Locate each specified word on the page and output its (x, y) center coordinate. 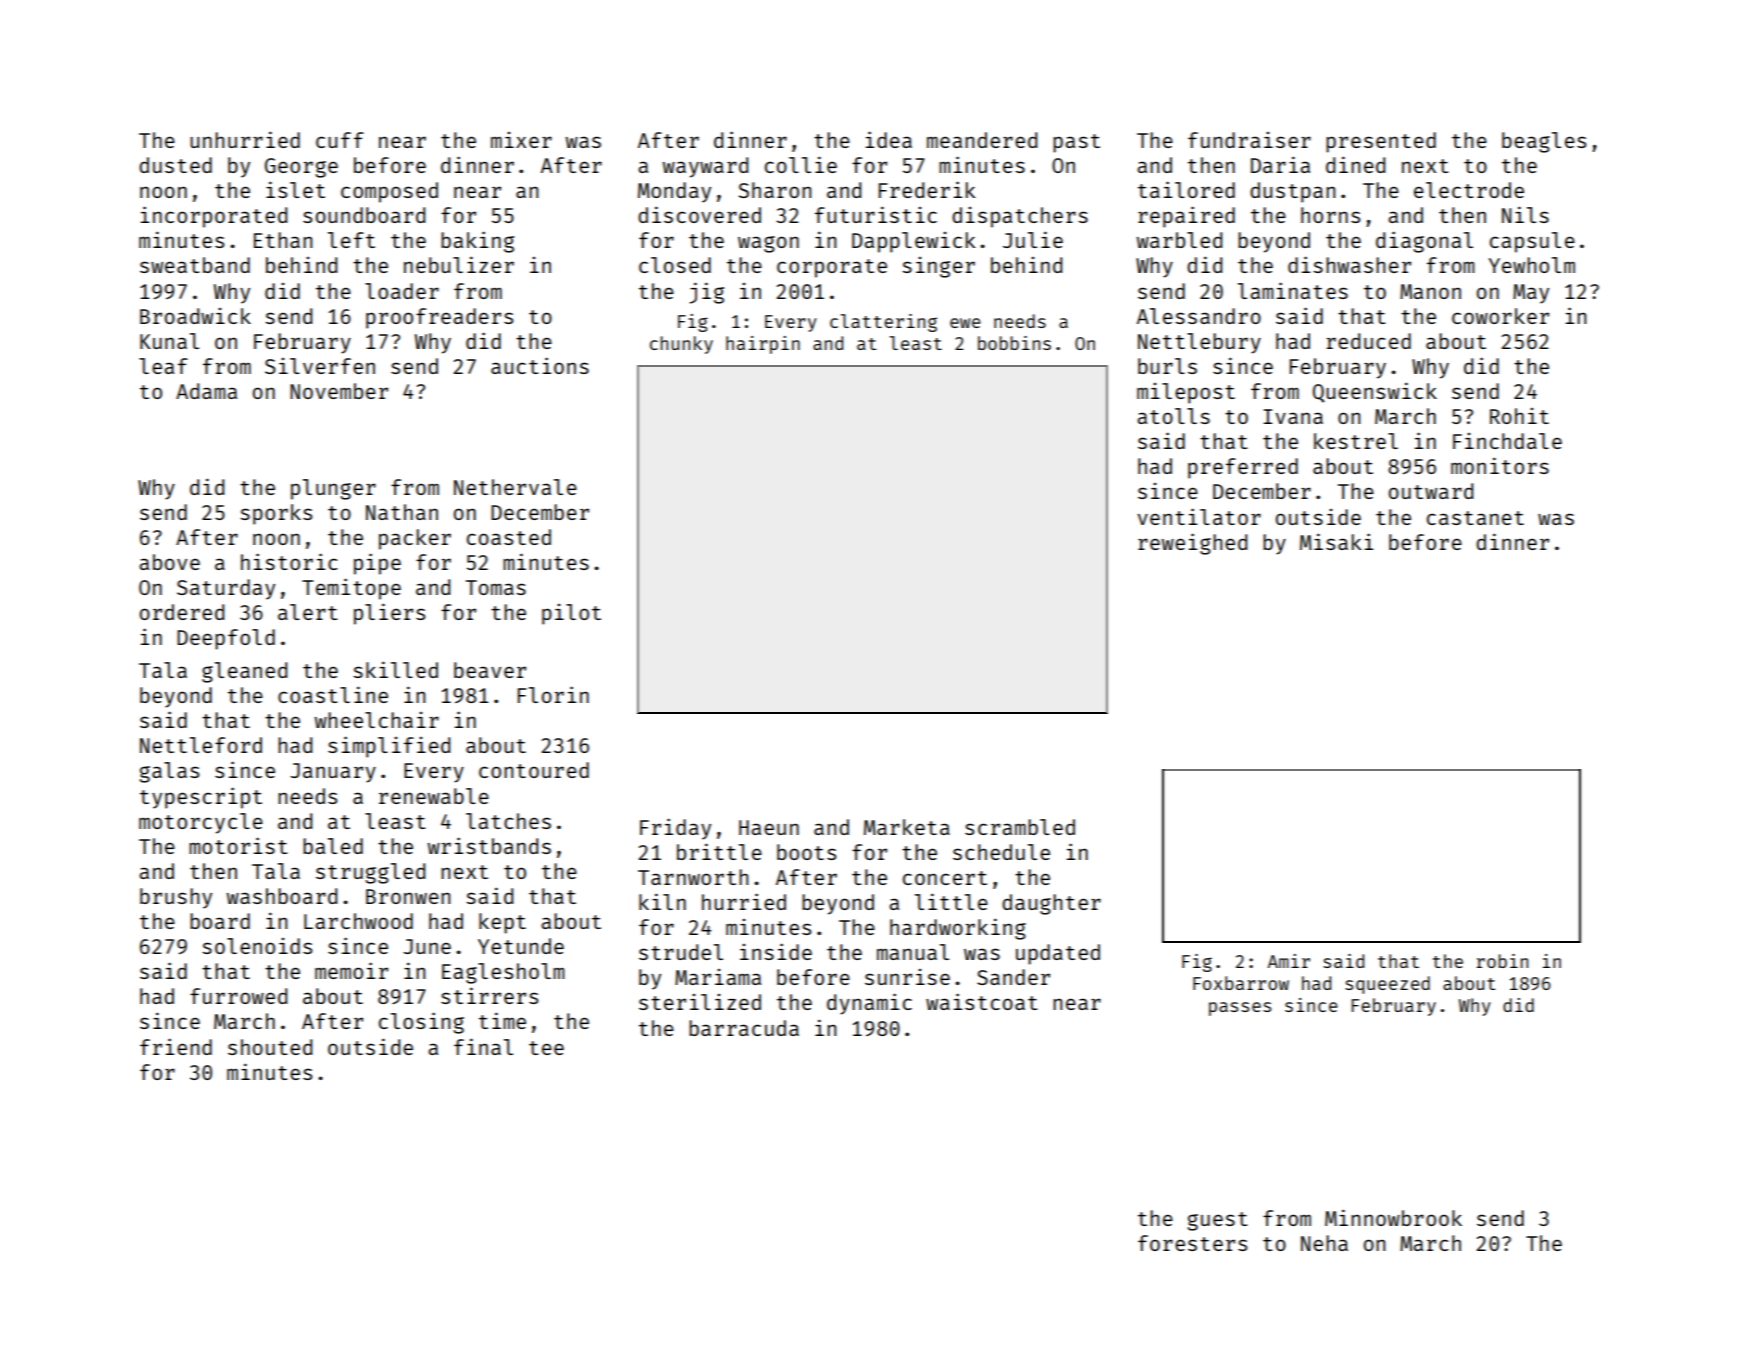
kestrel (1356, 441)
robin (1502, 961)
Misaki (1336, 541)
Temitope (351, 589)
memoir (351, 970)
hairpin (763, 345)
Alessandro (1199, 316)
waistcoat (982, 1001)
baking (477, 242)
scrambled (1020, 827)
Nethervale (515, 487)
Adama (206, 391)
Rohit (1519, 416)
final (483, 1046)
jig (706, 293)
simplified (389, 747)
